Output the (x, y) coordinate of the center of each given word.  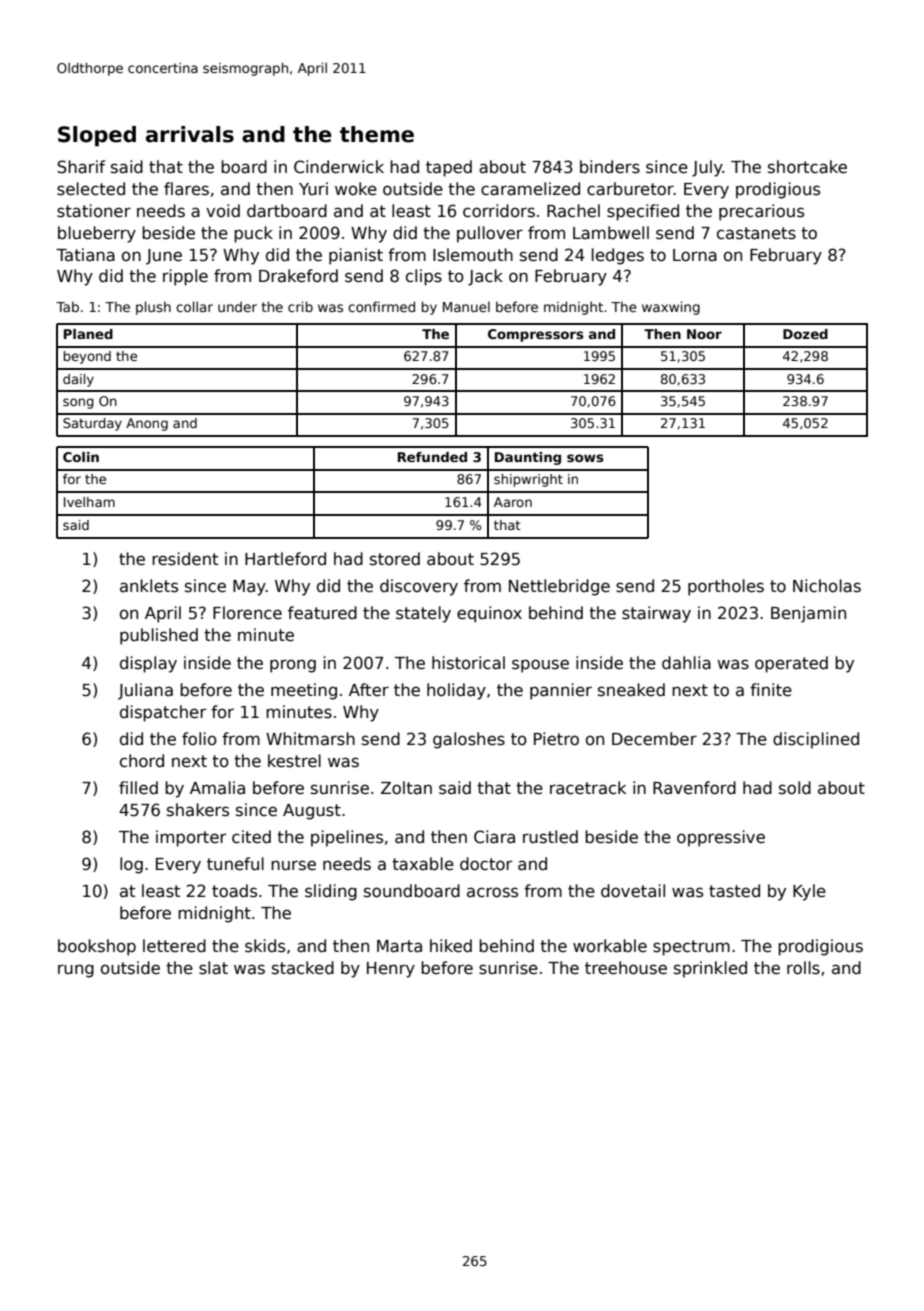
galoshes (469, 740)
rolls (803, 968)
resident (185, 559)
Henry (391, 970)
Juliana (145, 691)
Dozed (805, 334)
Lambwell (611, 233)
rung (76, 971)
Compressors (536, 335)
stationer (94, 211)
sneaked (631, 690)
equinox (489, 614)
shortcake (807, 167)
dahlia (686, 663)
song (78, 403)
